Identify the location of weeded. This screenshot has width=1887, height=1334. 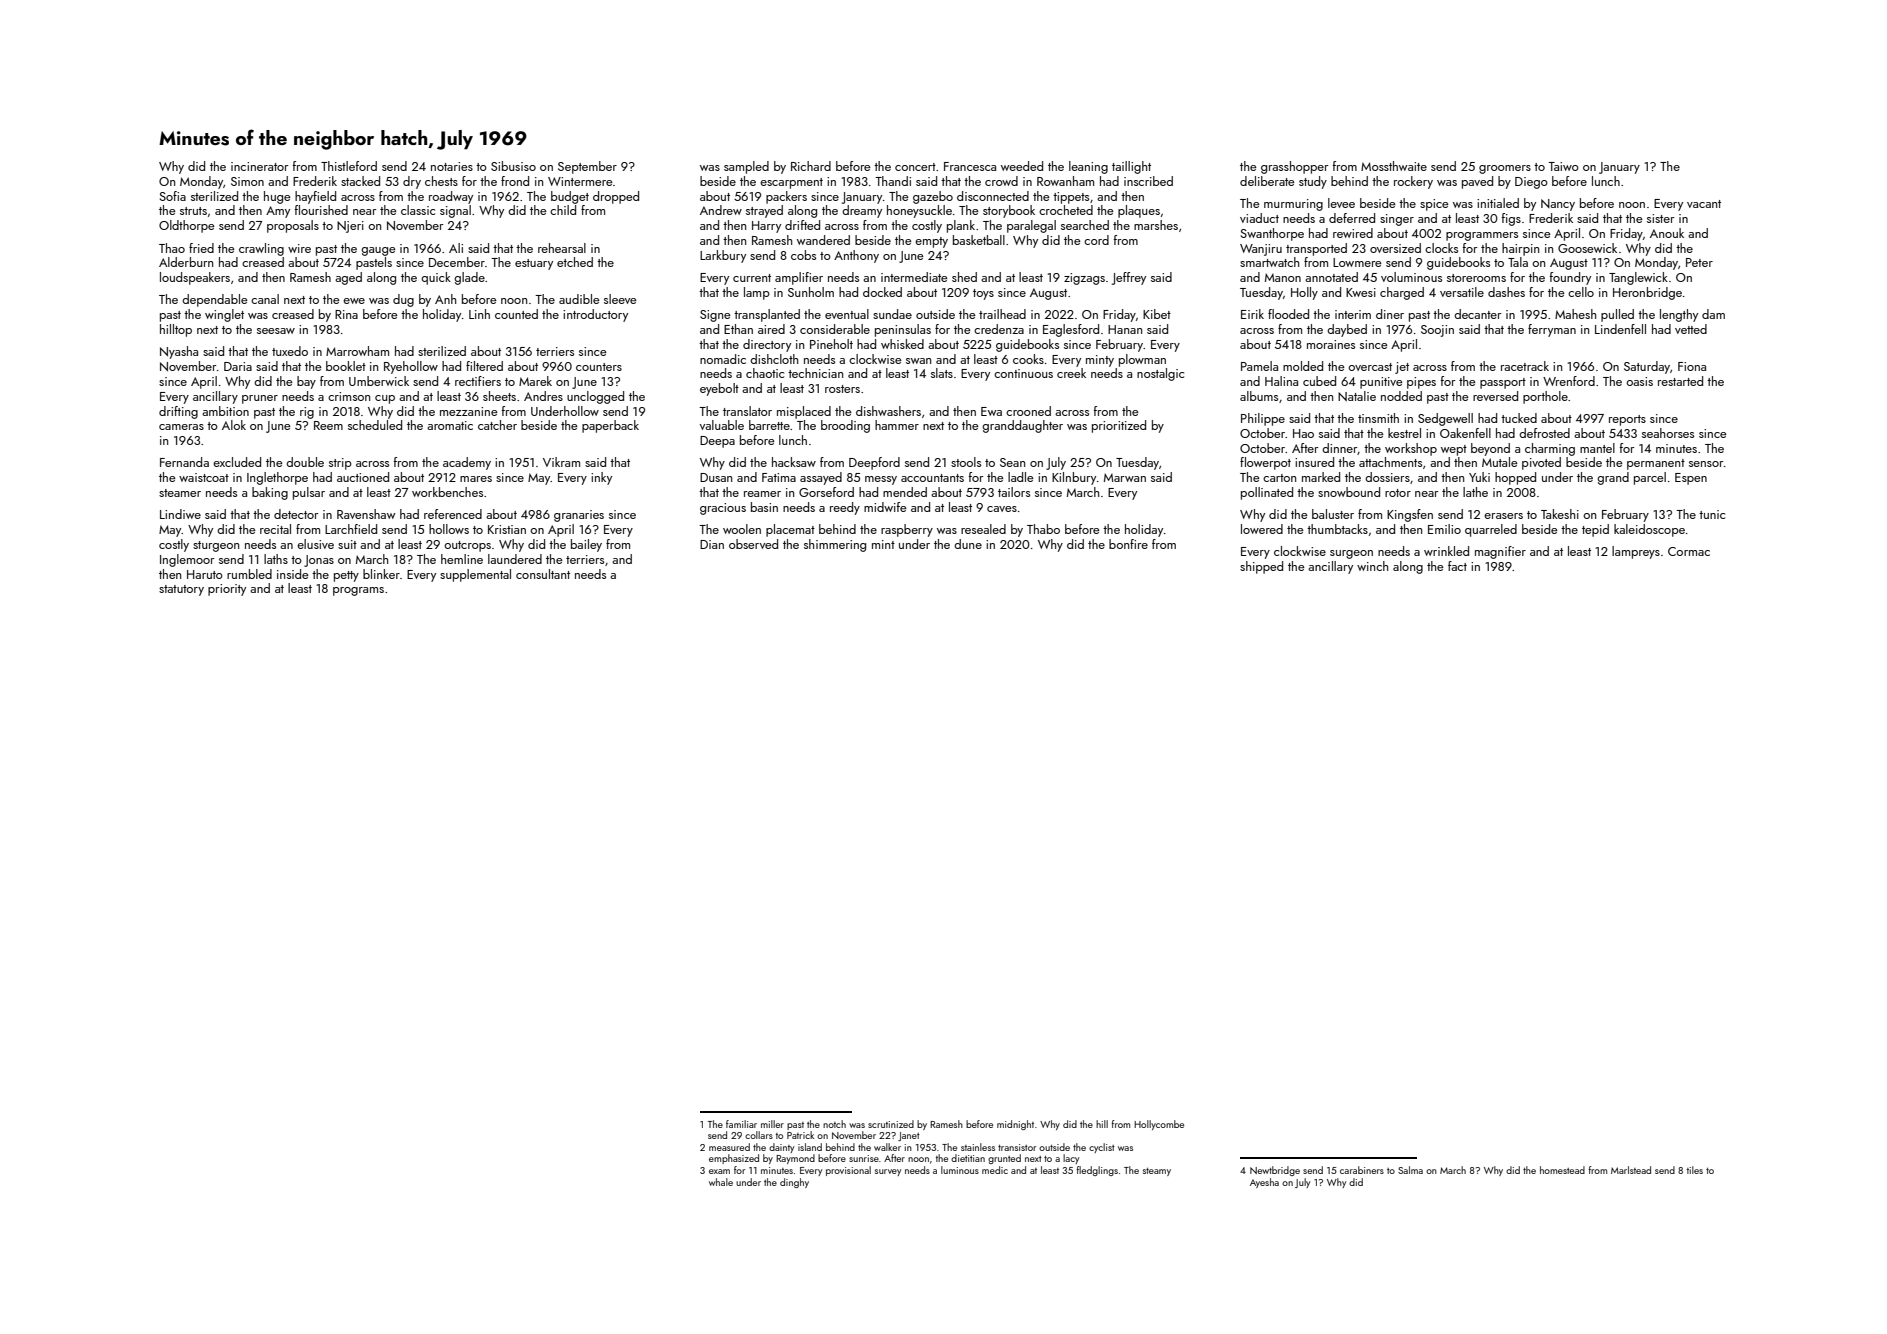
(1022, 166).
